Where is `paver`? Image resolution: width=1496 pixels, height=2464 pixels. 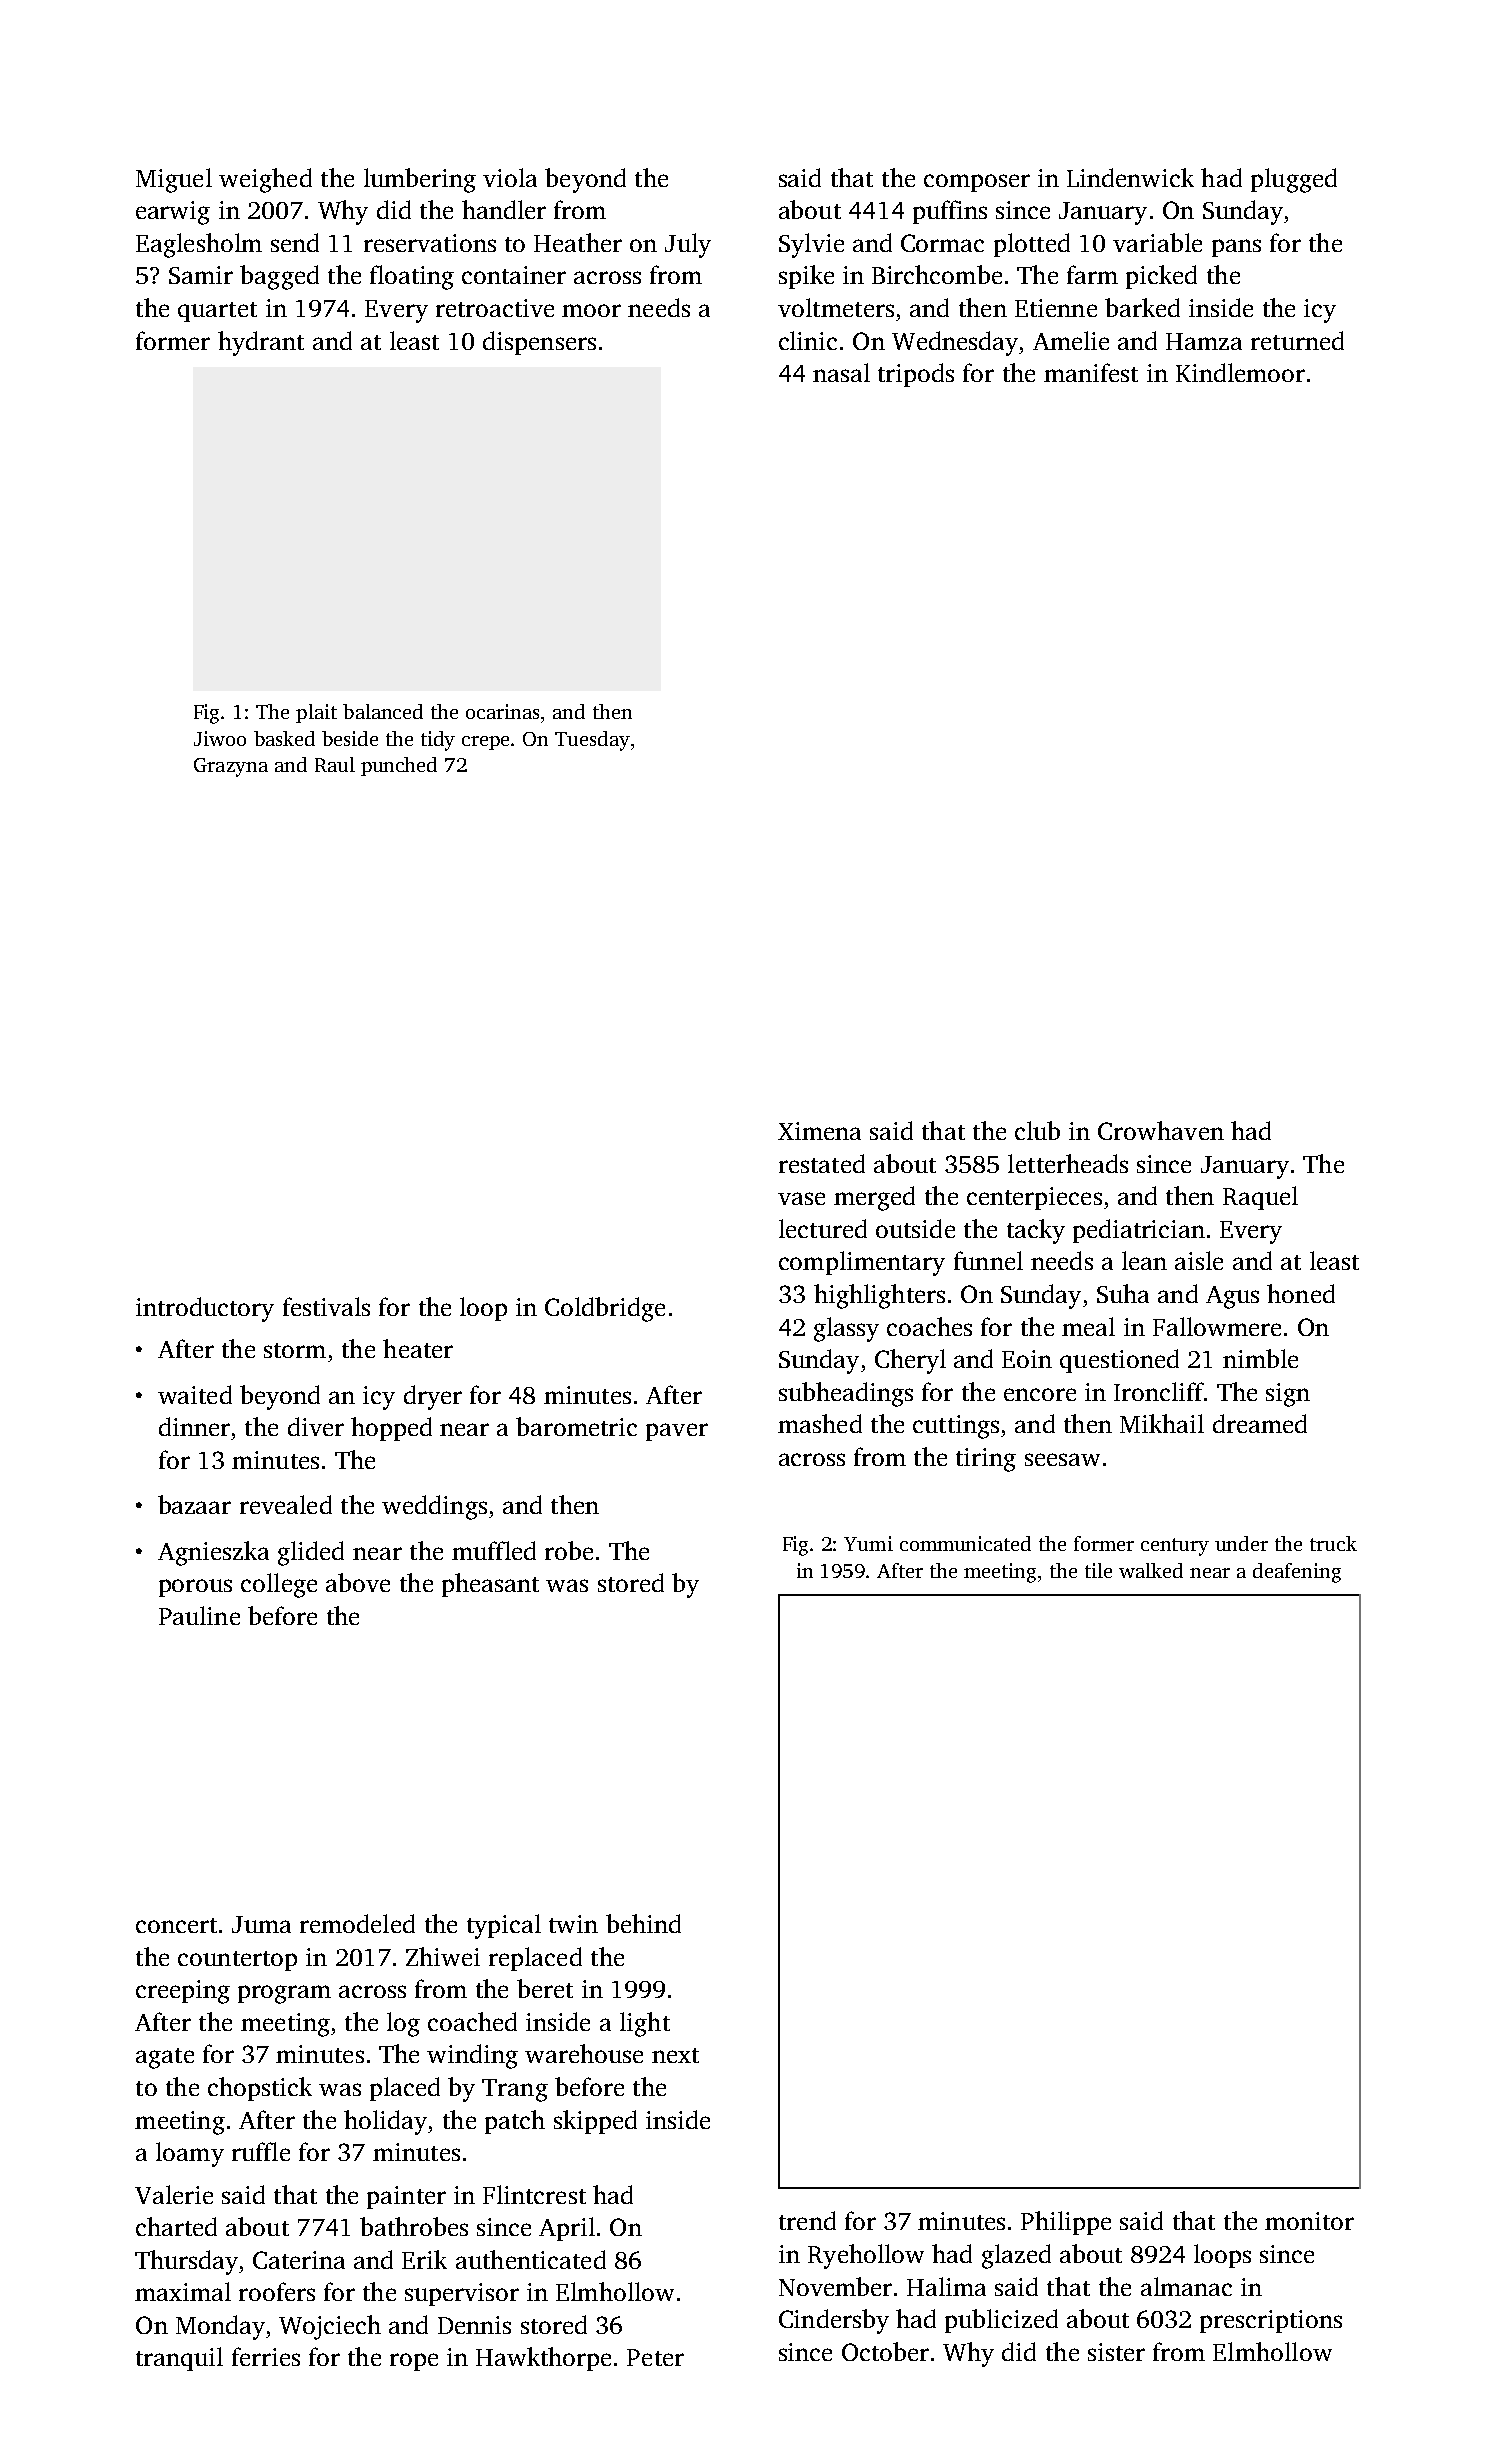 paver is located at coordinates (677, 1432).
